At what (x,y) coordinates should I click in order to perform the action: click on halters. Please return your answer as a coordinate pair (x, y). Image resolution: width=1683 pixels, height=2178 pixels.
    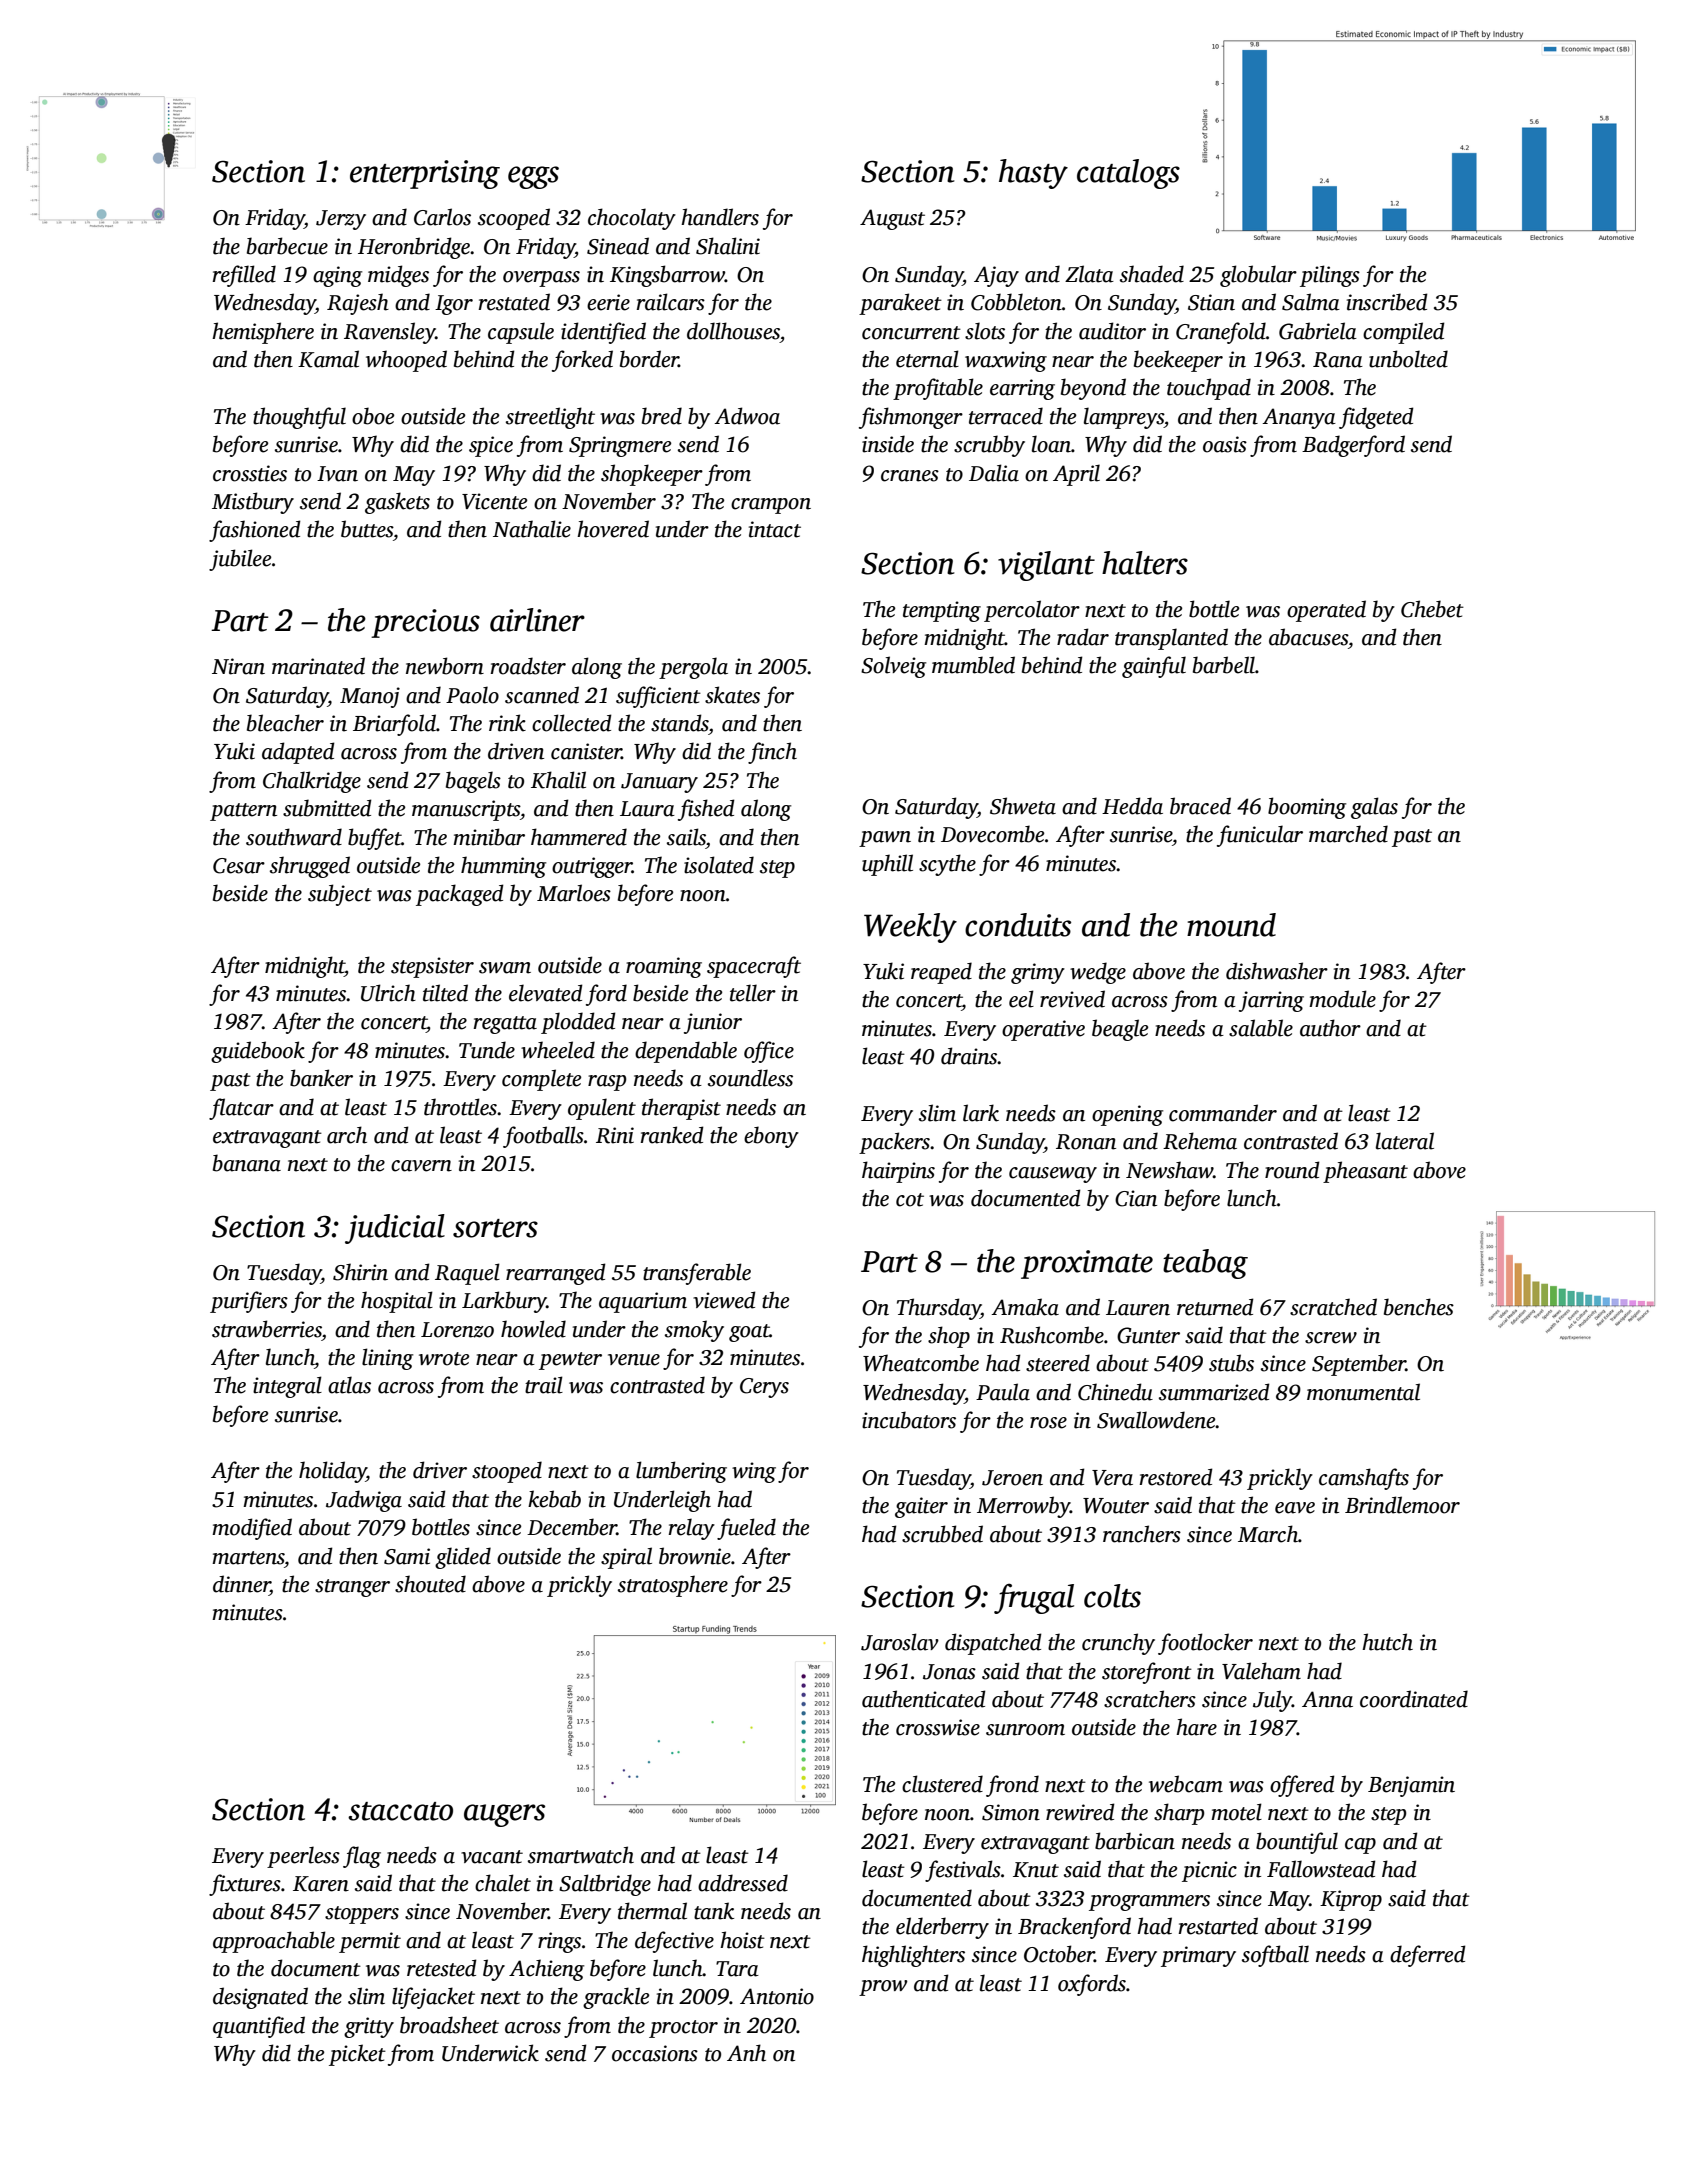
    Looking at the image, I should click on (1145, 563).
